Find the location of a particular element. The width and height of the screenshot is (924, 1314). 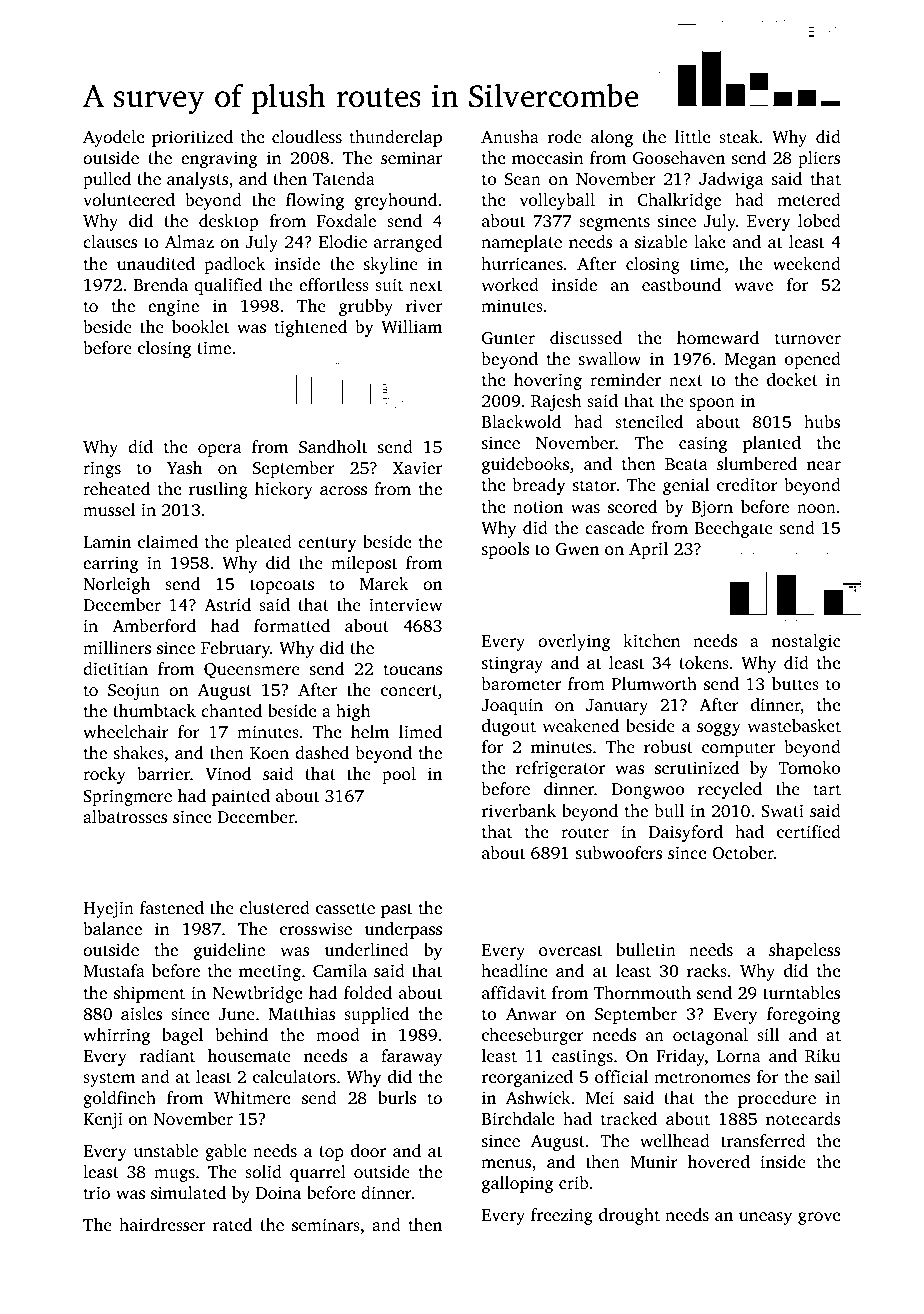

guideline is located at coordinates (229, 951).
